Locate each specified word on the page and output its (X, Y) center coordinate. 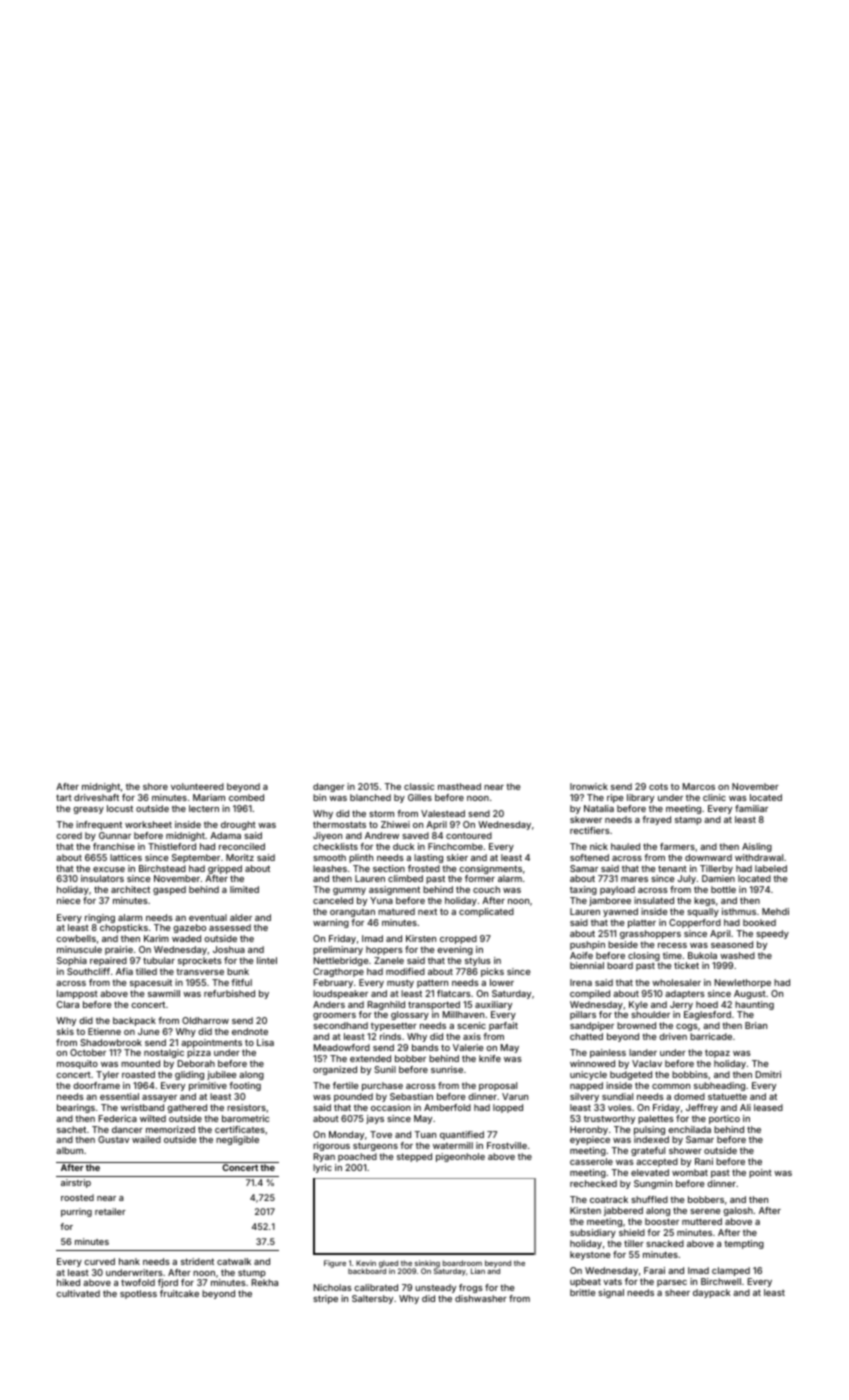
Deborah (196, 1063)
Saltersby (372, 1299)
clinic (714, 797)
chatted (586, 1036)
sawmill (164, 993)
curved (99, 1261)
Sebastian (411, 1096)
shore (155, 786)
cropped (458, 939)
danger (329, 787)
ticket (686, 965)
